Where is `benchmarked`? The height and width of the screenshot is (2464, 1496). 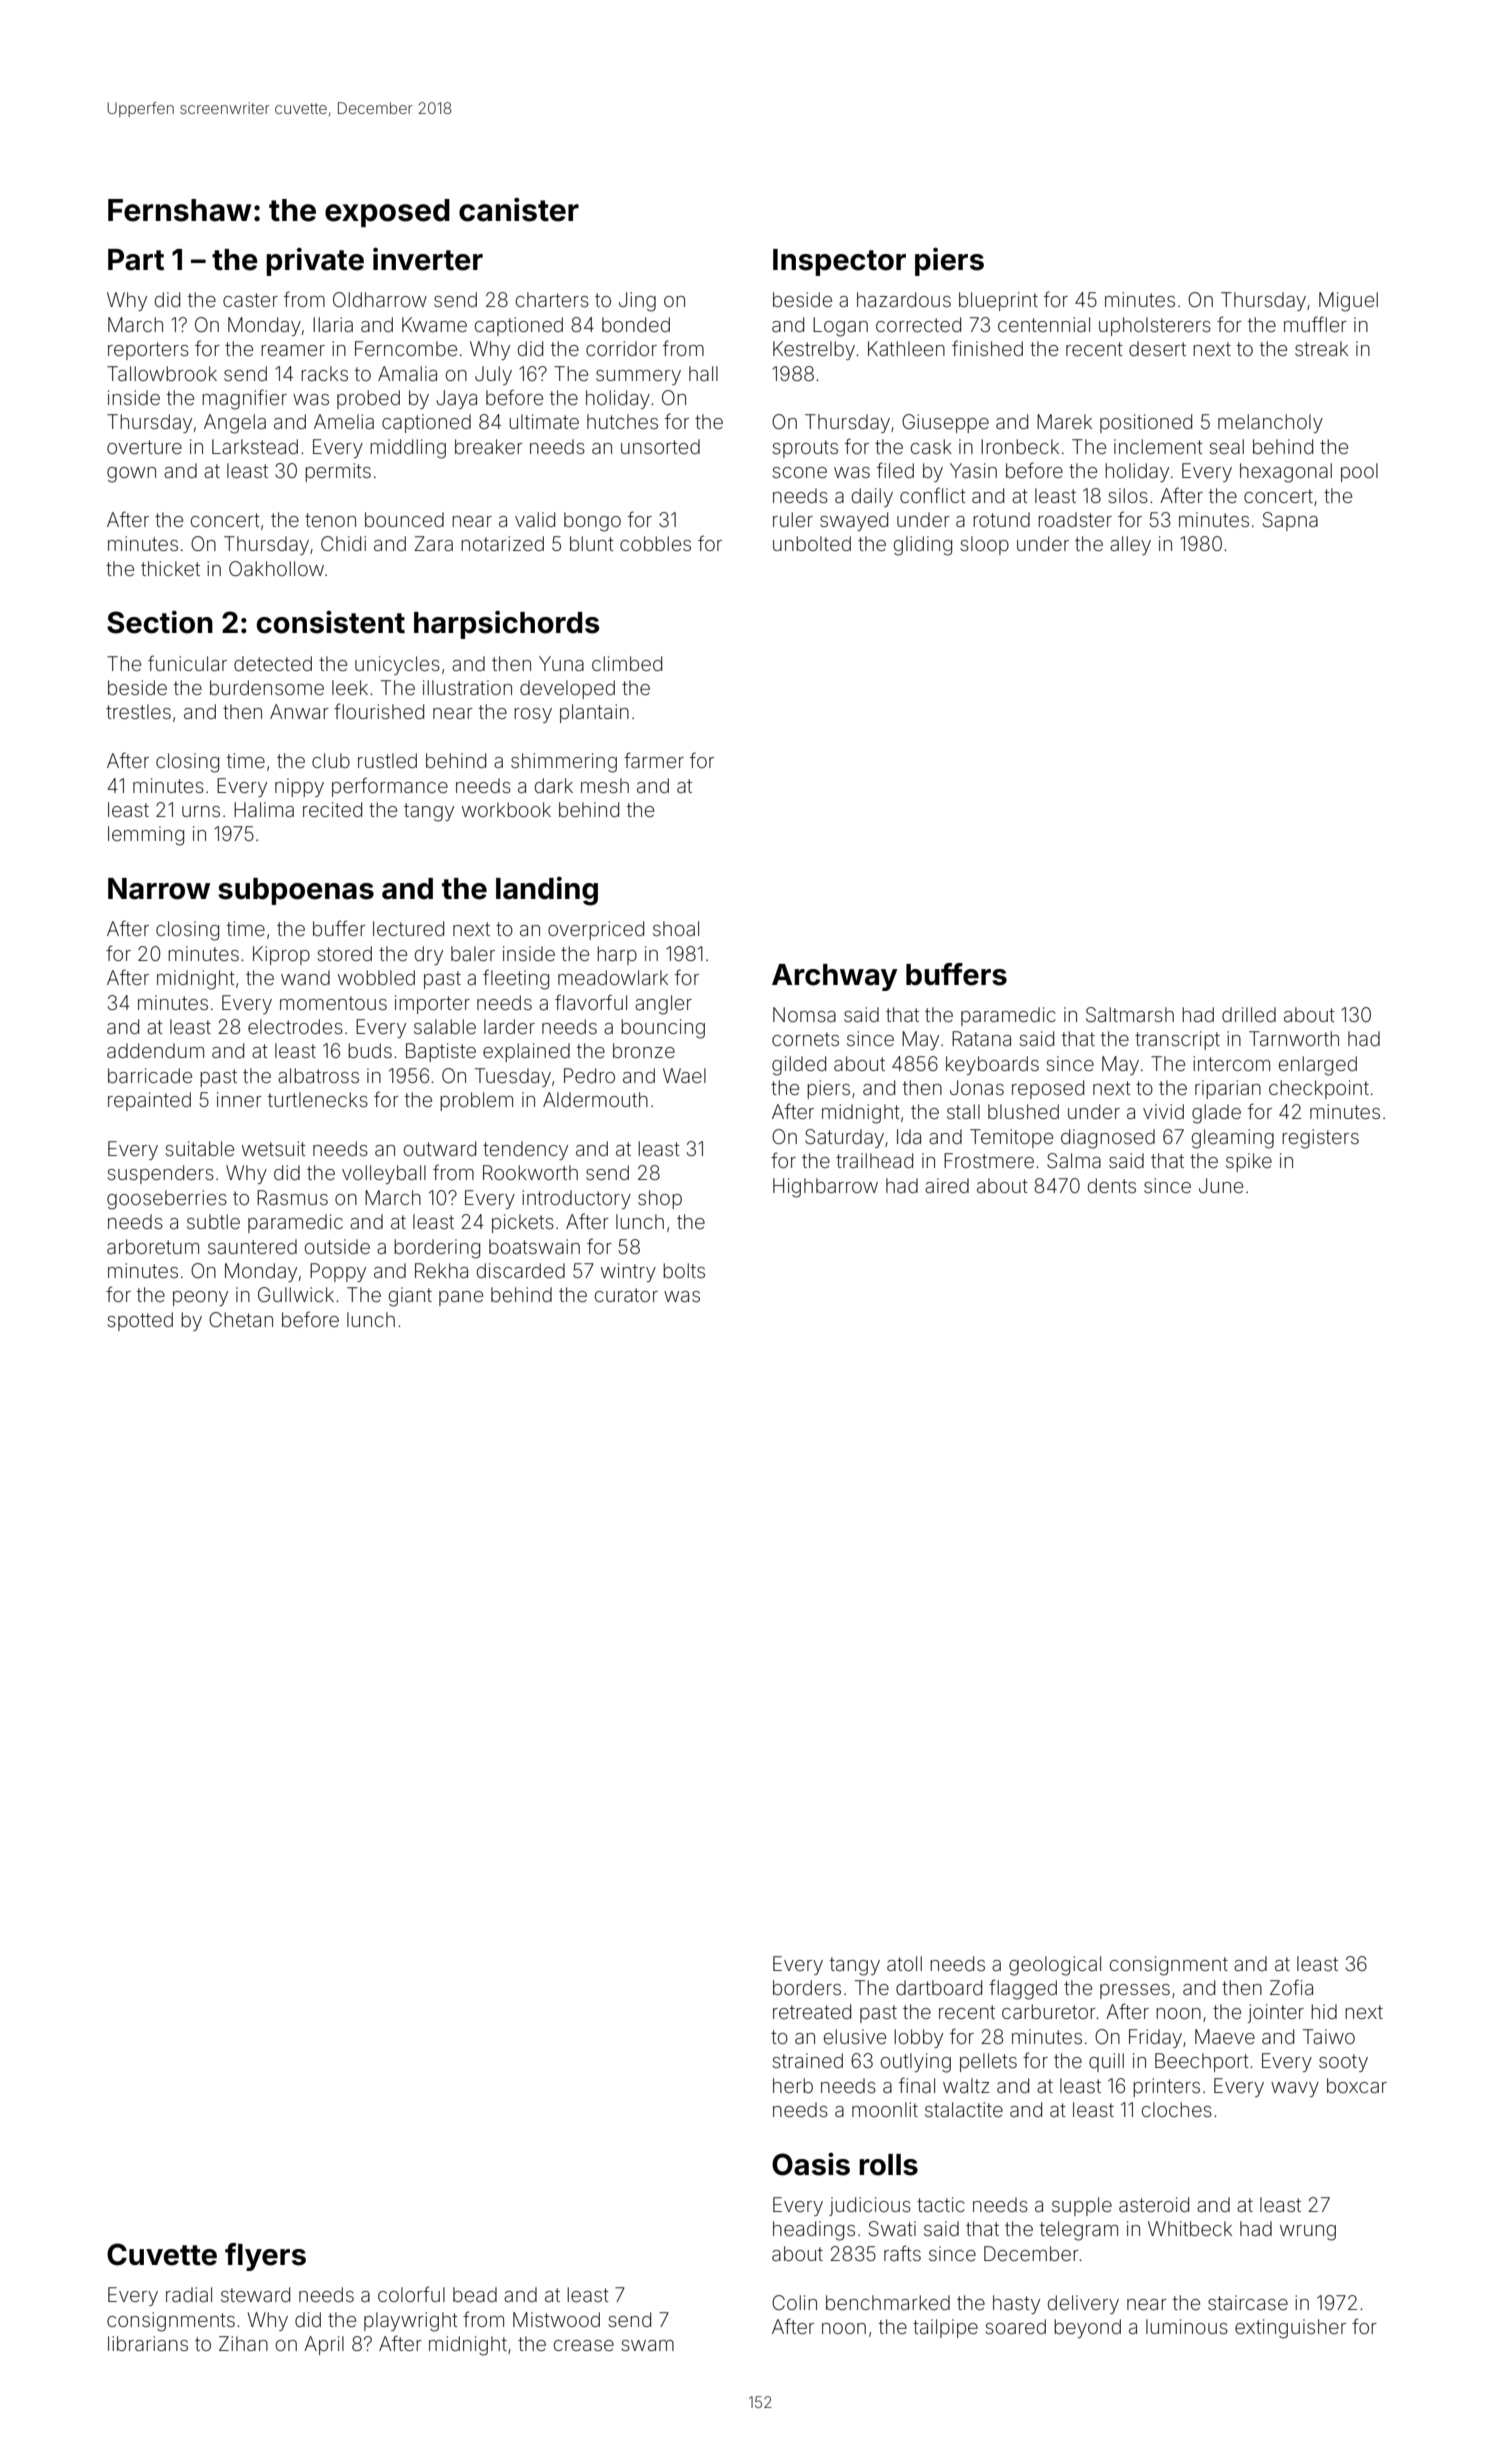 benchmarked is located at coordinates (888, 2302).
